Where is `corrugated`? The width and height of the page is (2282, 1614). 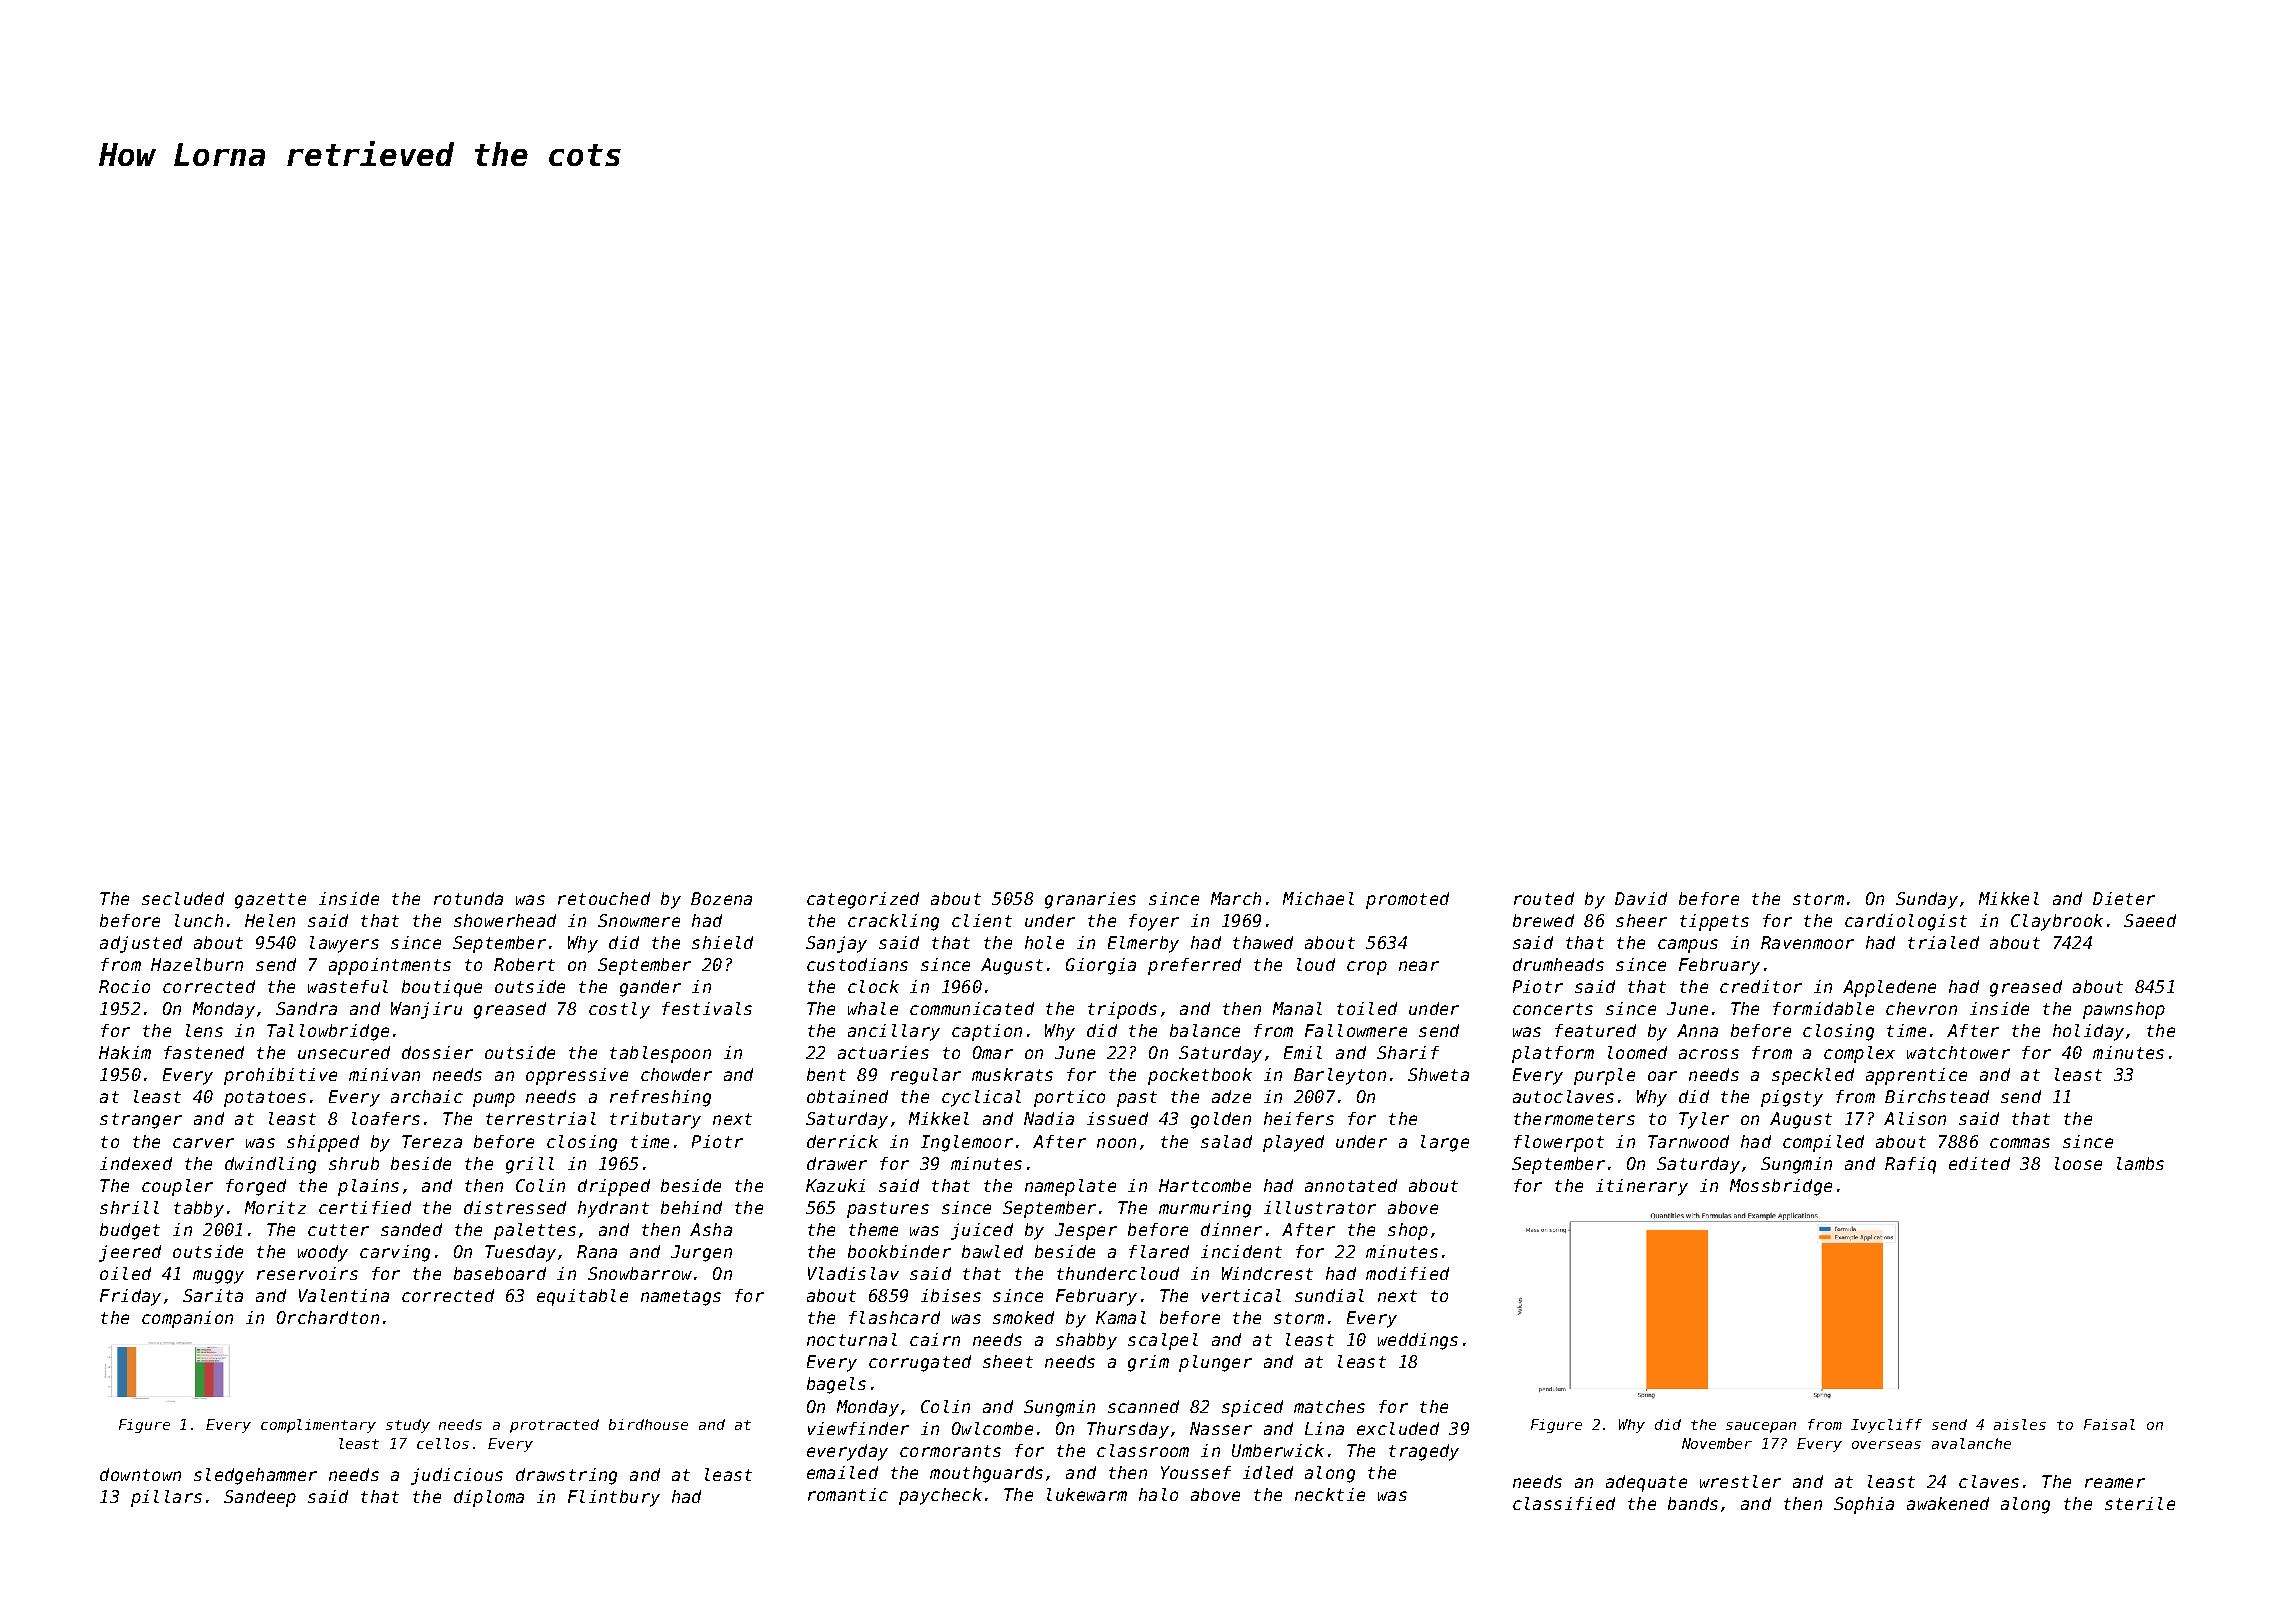 corrugated is located at coordinates (920, 1363).
